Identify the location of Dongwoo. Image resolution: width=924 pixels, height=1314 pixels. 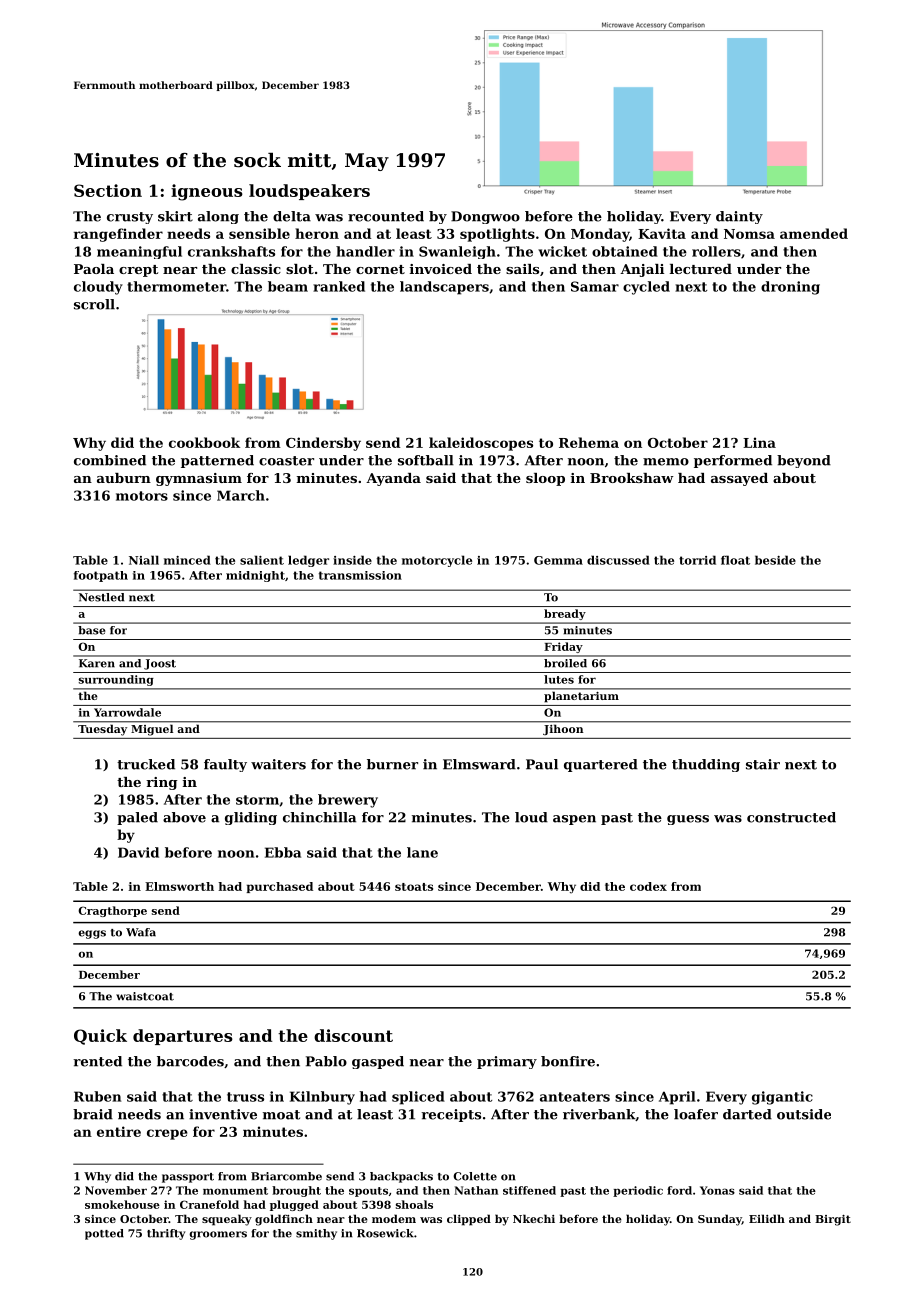
(485, 217).
